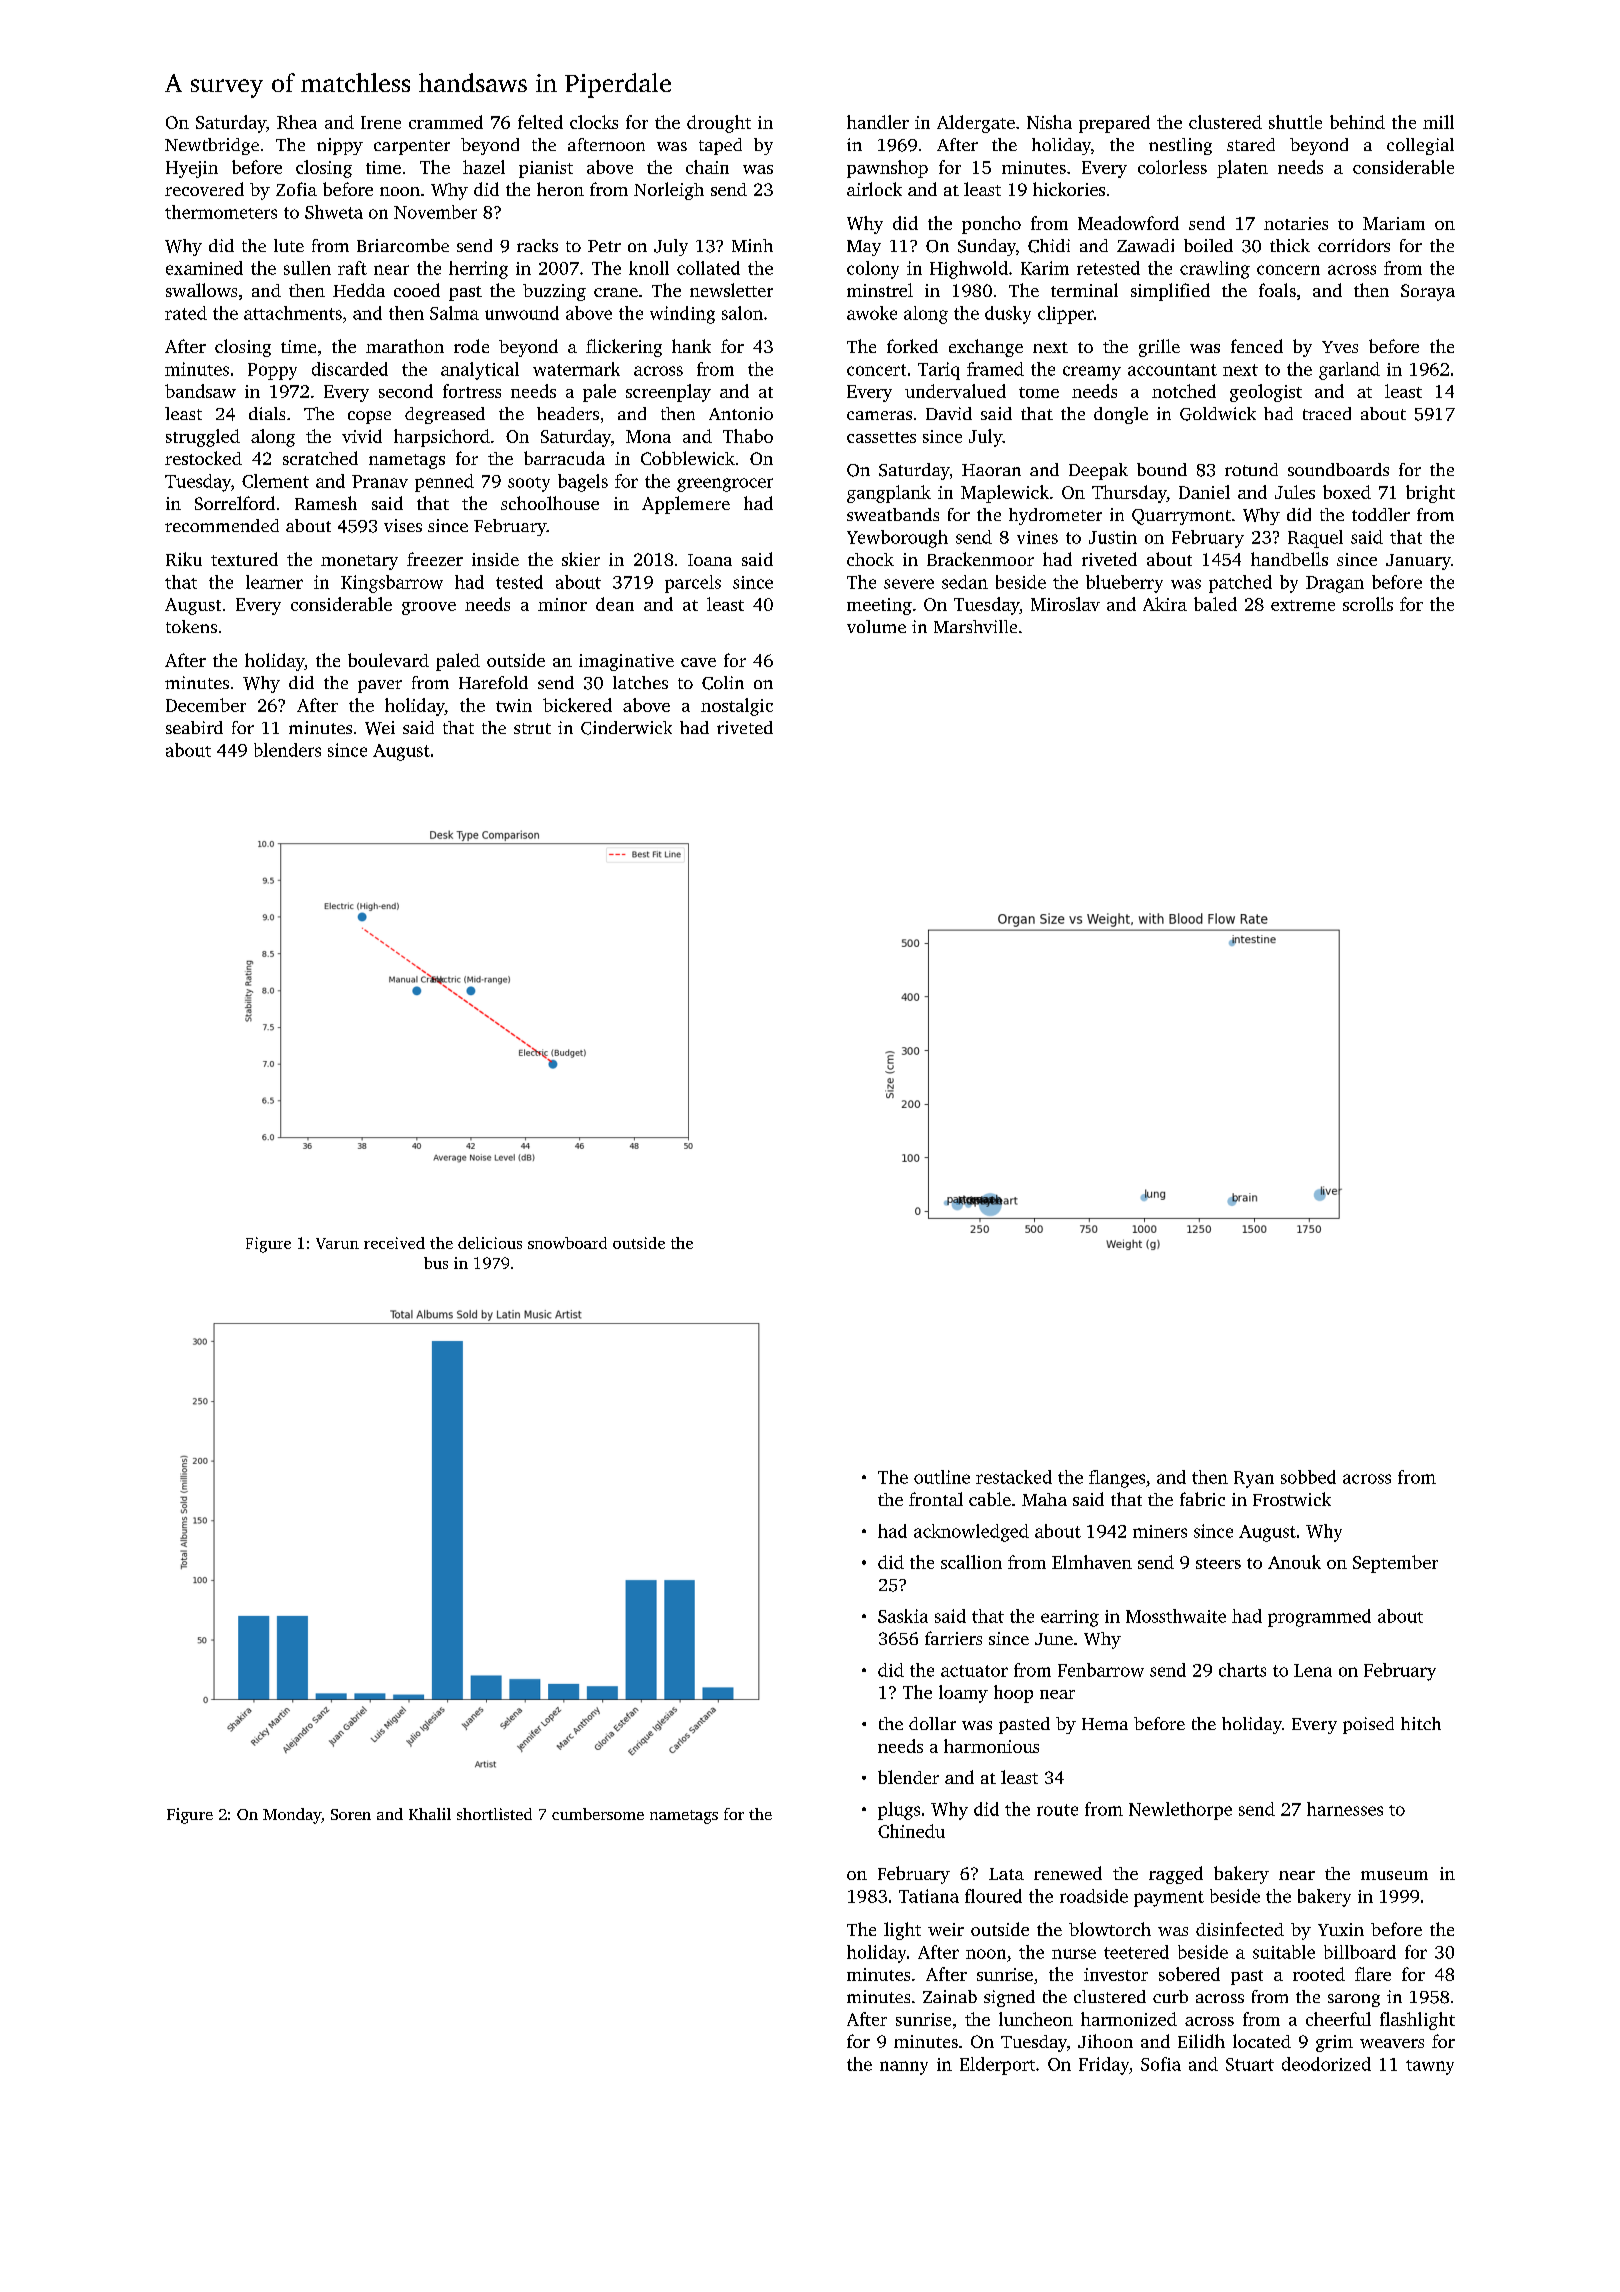  What do you see at coordinates (494, 1814) in the page?
I see `shortlisted` at bounding box center [494, 1814].
